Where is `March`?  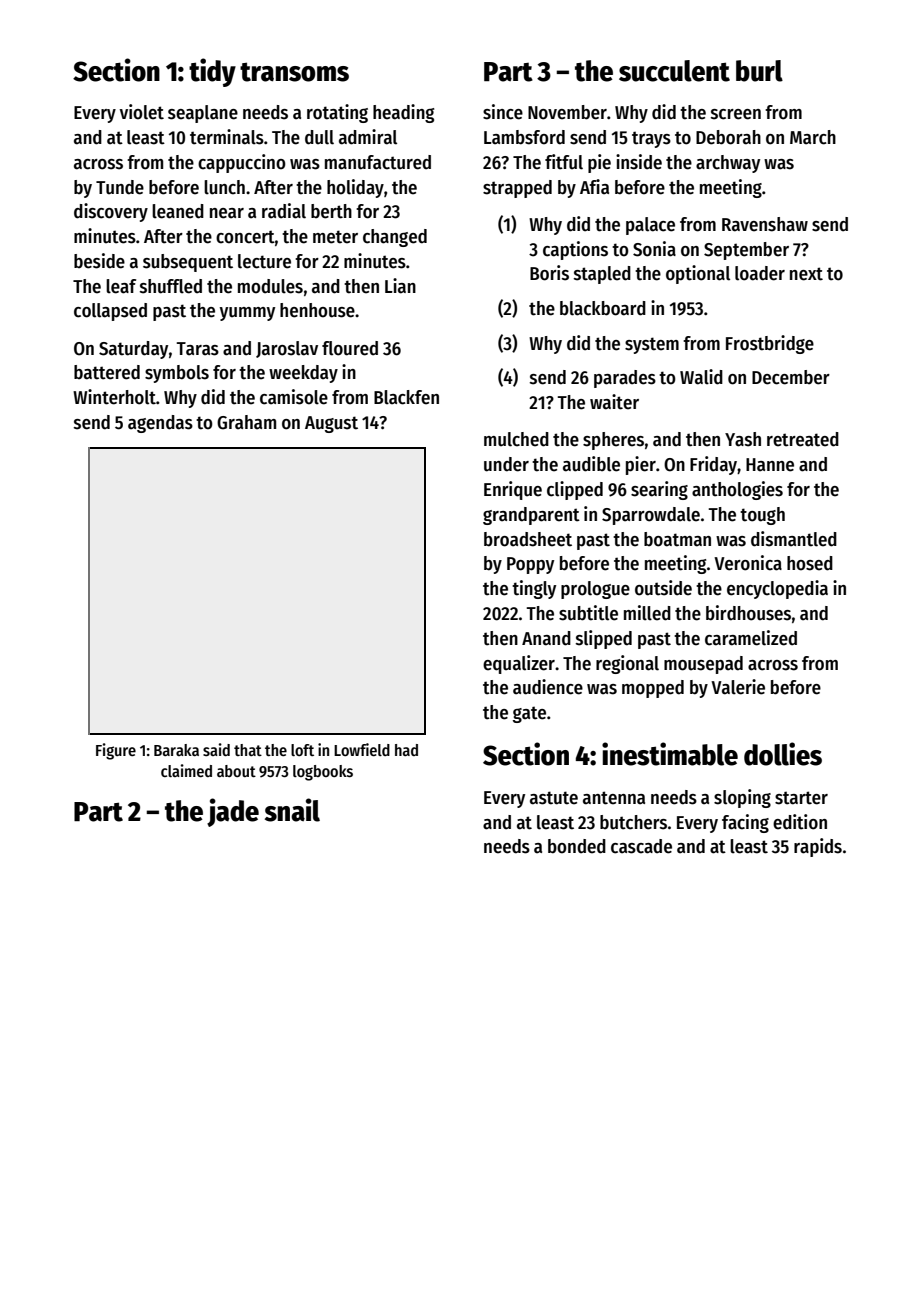
March is located at coordinates (813, 137).
